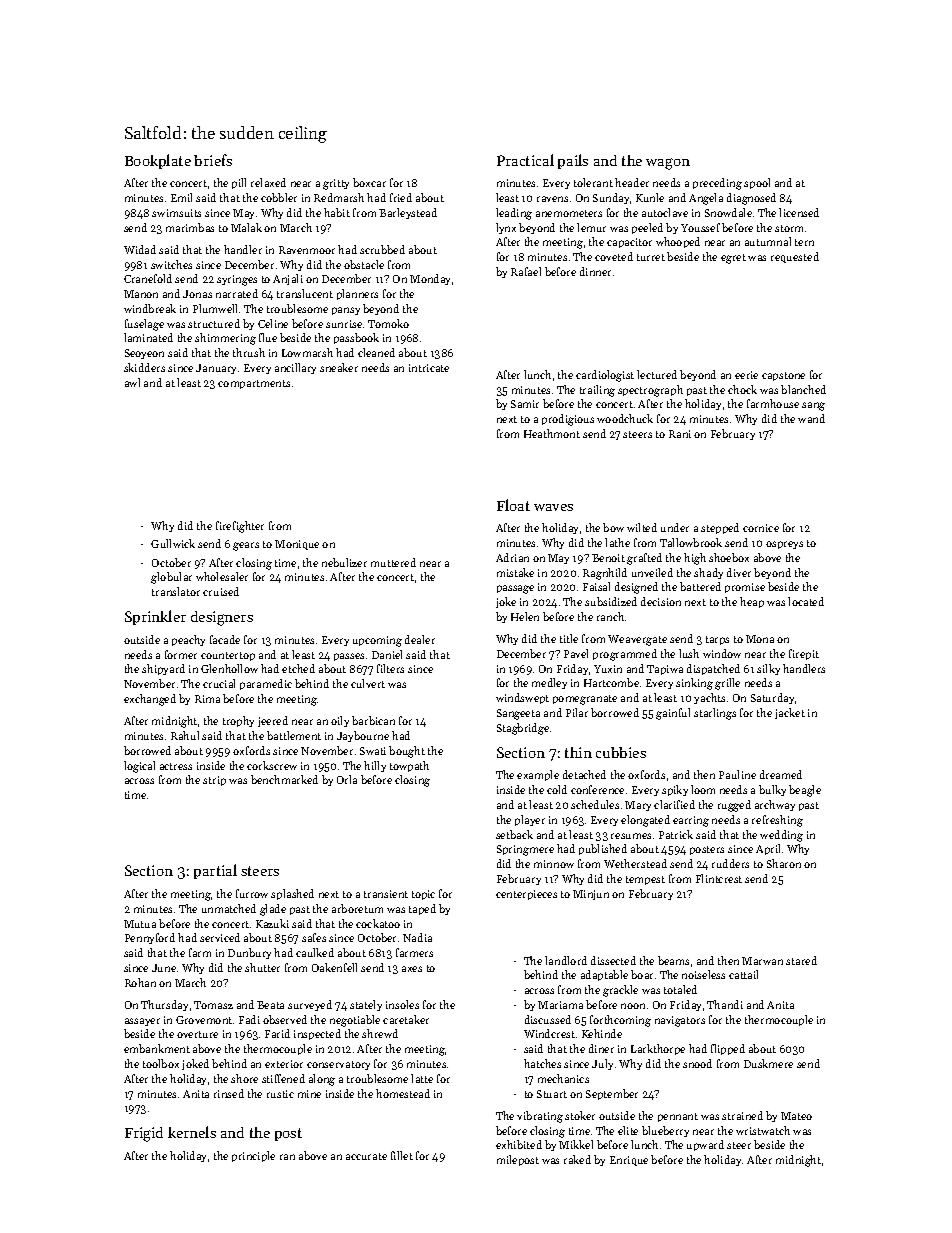  What do you see at coordinates (595, 271) in the image?
I see `dinner` at bounding box center [595, 271].
